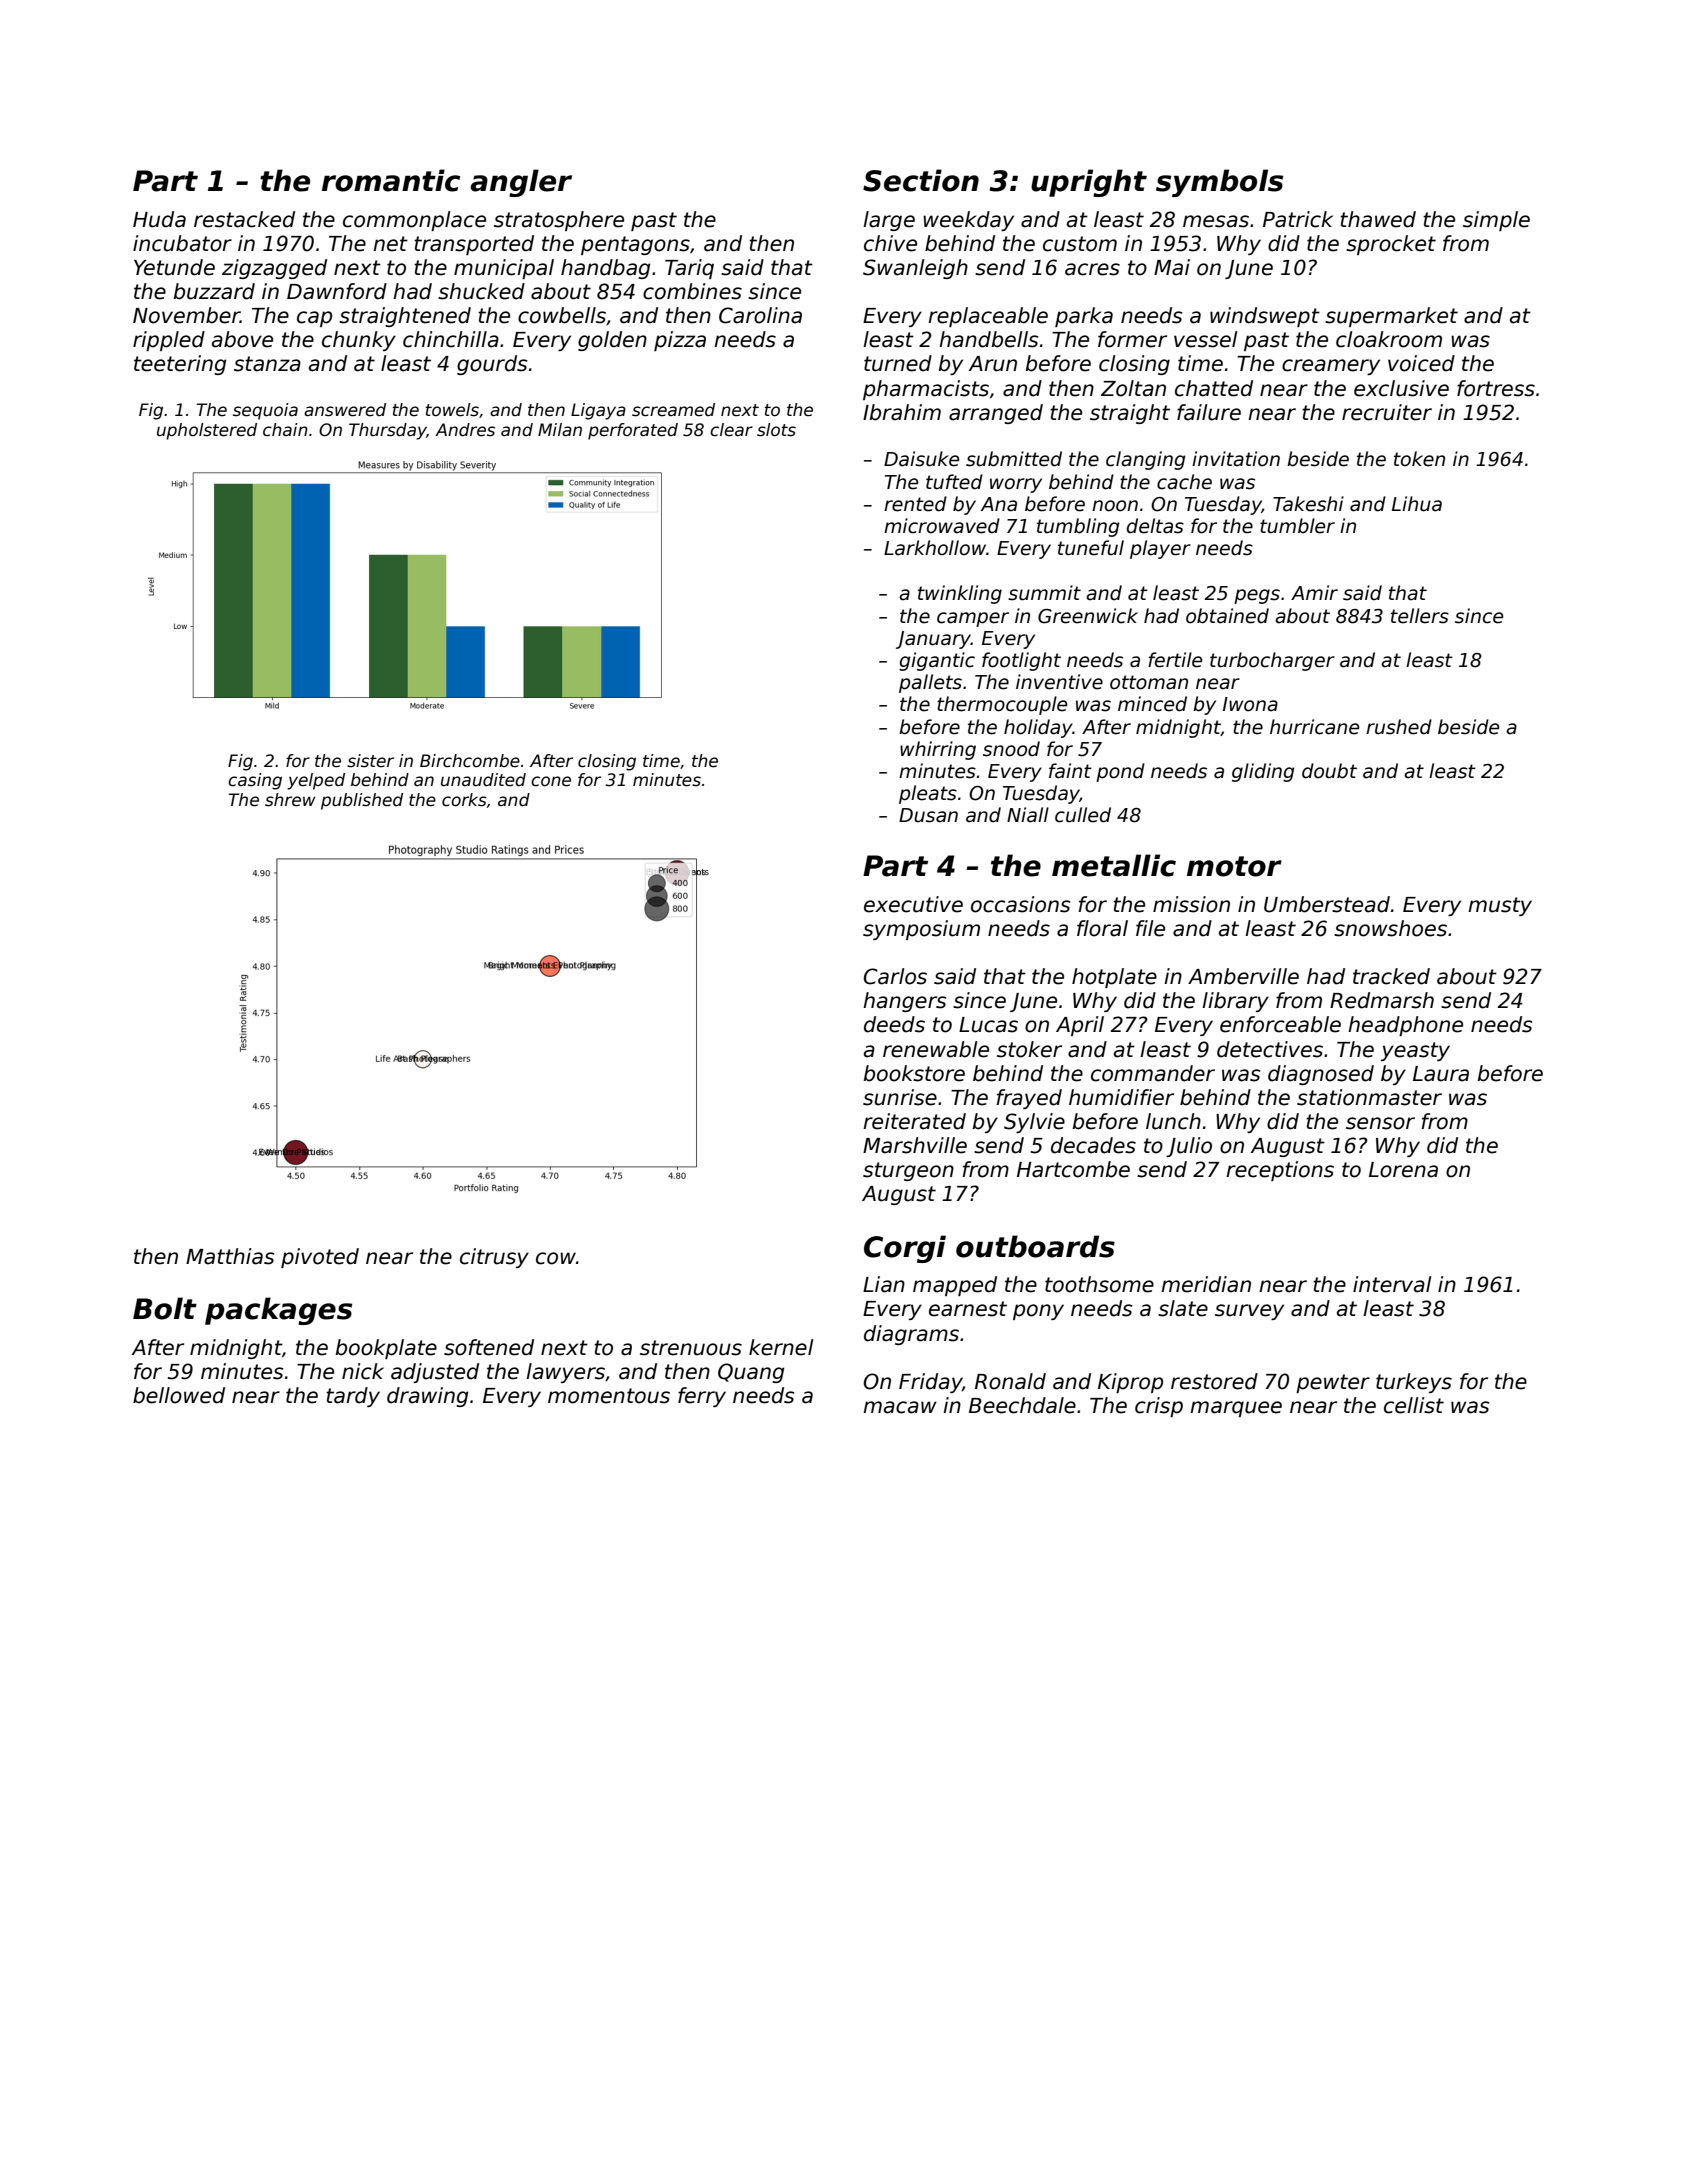 The width and height of the document is (1683, 2178). What do you see at coordinates (465, 430) in the document?
I see `Andres` at bounding box center [465, 430].
